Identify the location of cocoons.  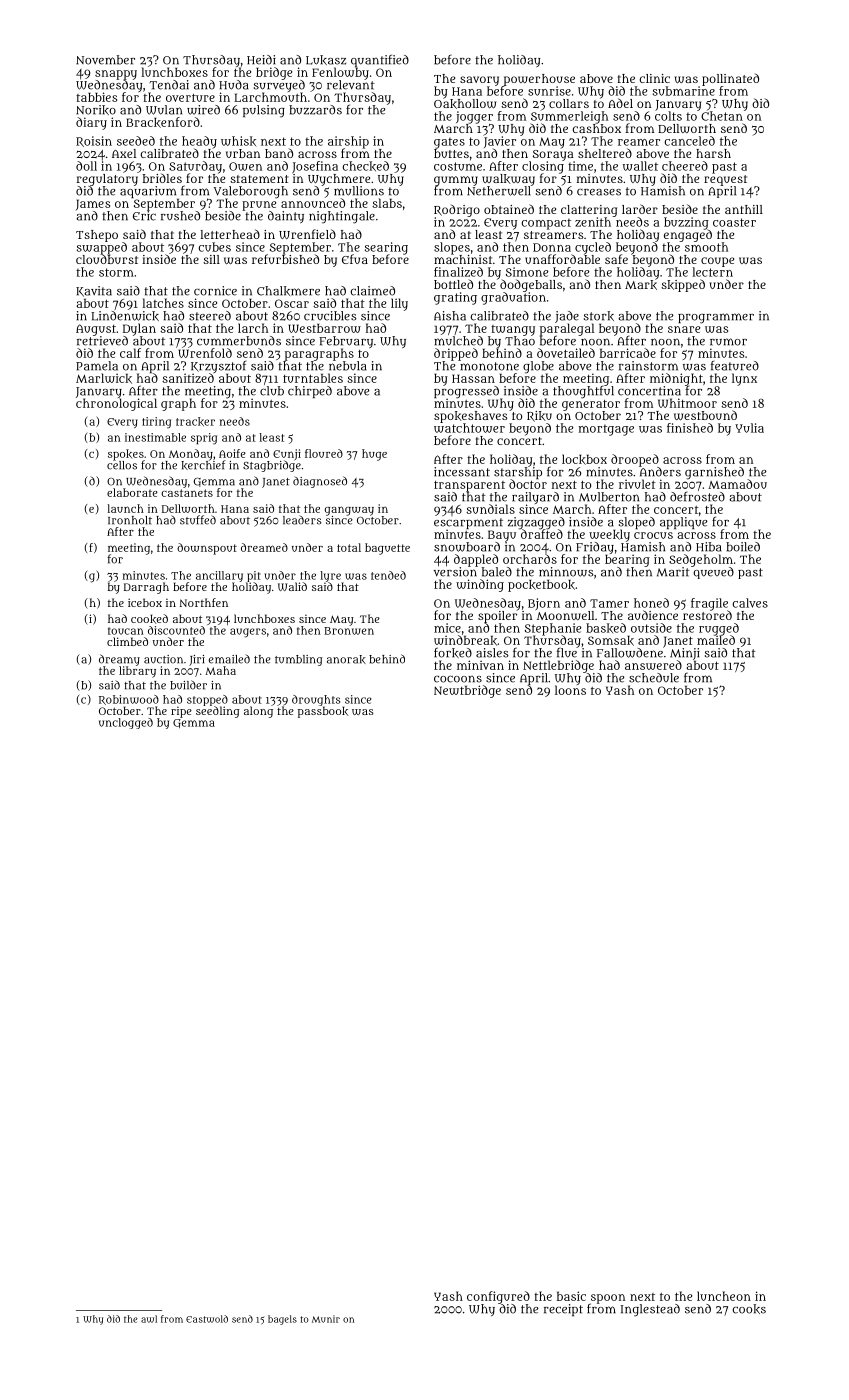
(458, 679).
